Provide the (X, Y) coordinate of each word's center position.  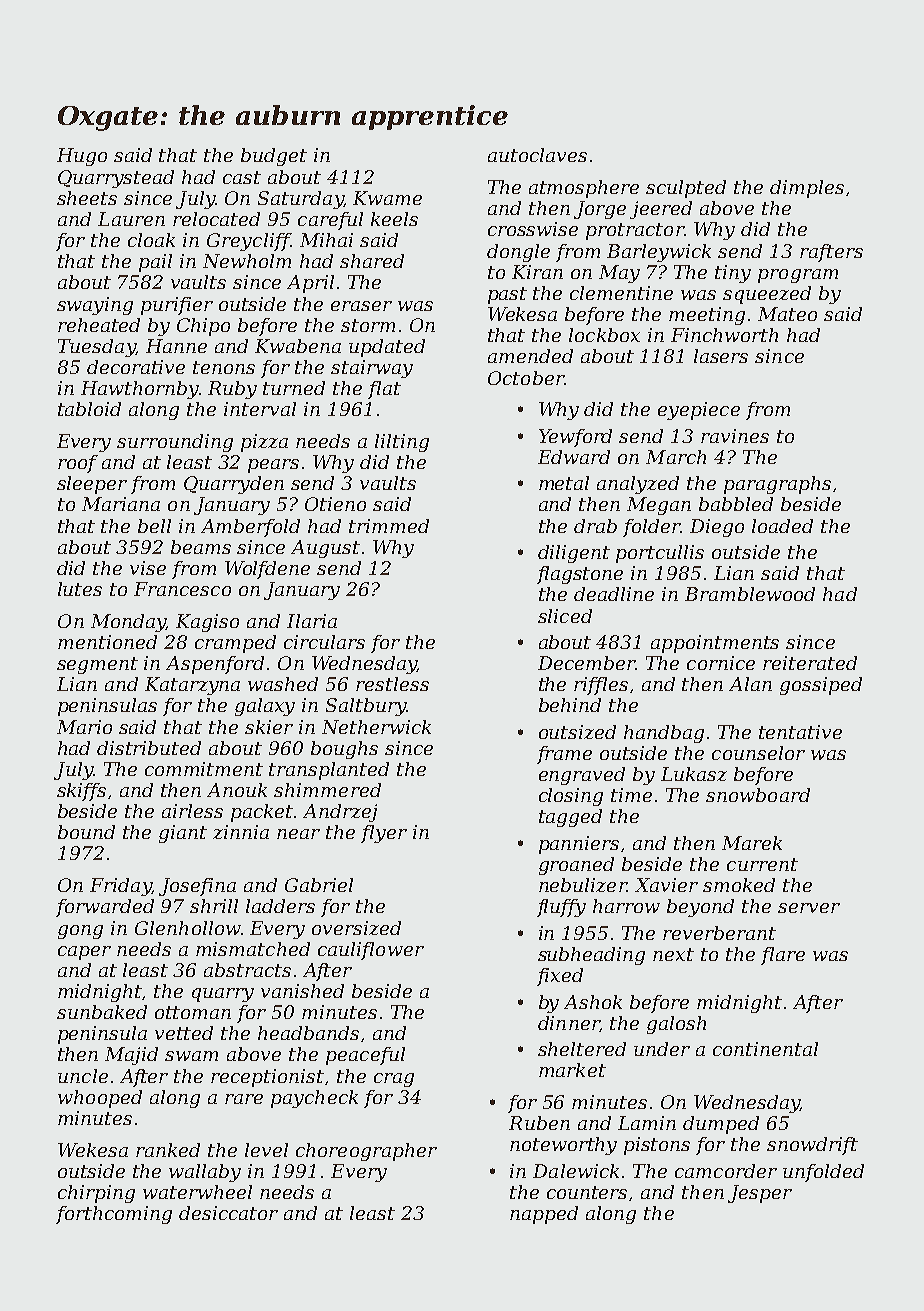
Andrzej (340, 813)
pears (273, 466)
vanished (302, 991)
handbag (664, 734)
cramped (235, 644)
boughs (344, 750)
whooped (100, 1099)
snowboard (758, 795)
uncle (83, 1076)
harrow (626, 906)
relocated (216, 219)
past (507, 295)
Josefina (197, 887)
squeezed (767, 295)
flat (384, 390)
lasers (721, 356)
